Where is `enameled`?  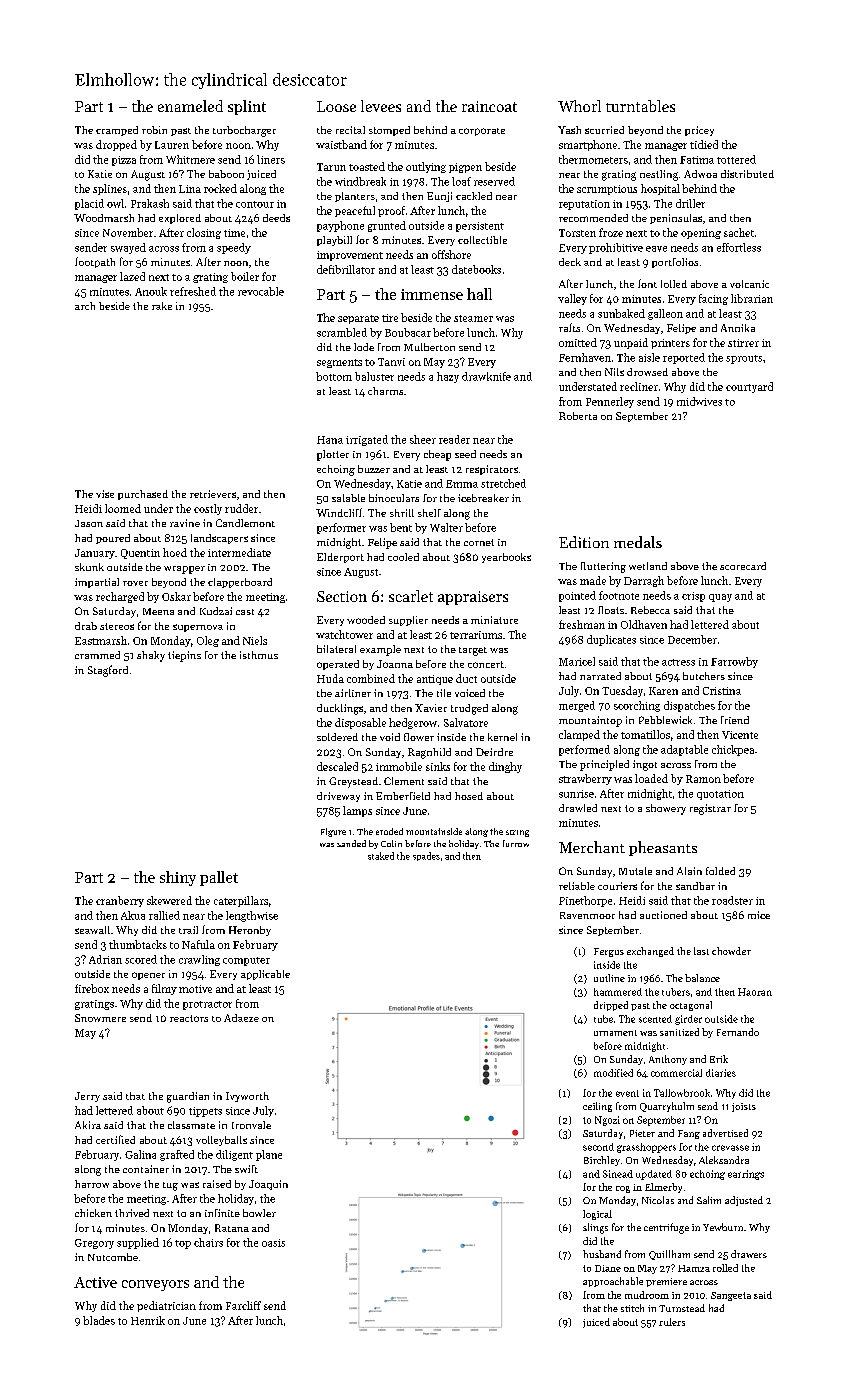 enameled is located at coordinates (190, 106).
